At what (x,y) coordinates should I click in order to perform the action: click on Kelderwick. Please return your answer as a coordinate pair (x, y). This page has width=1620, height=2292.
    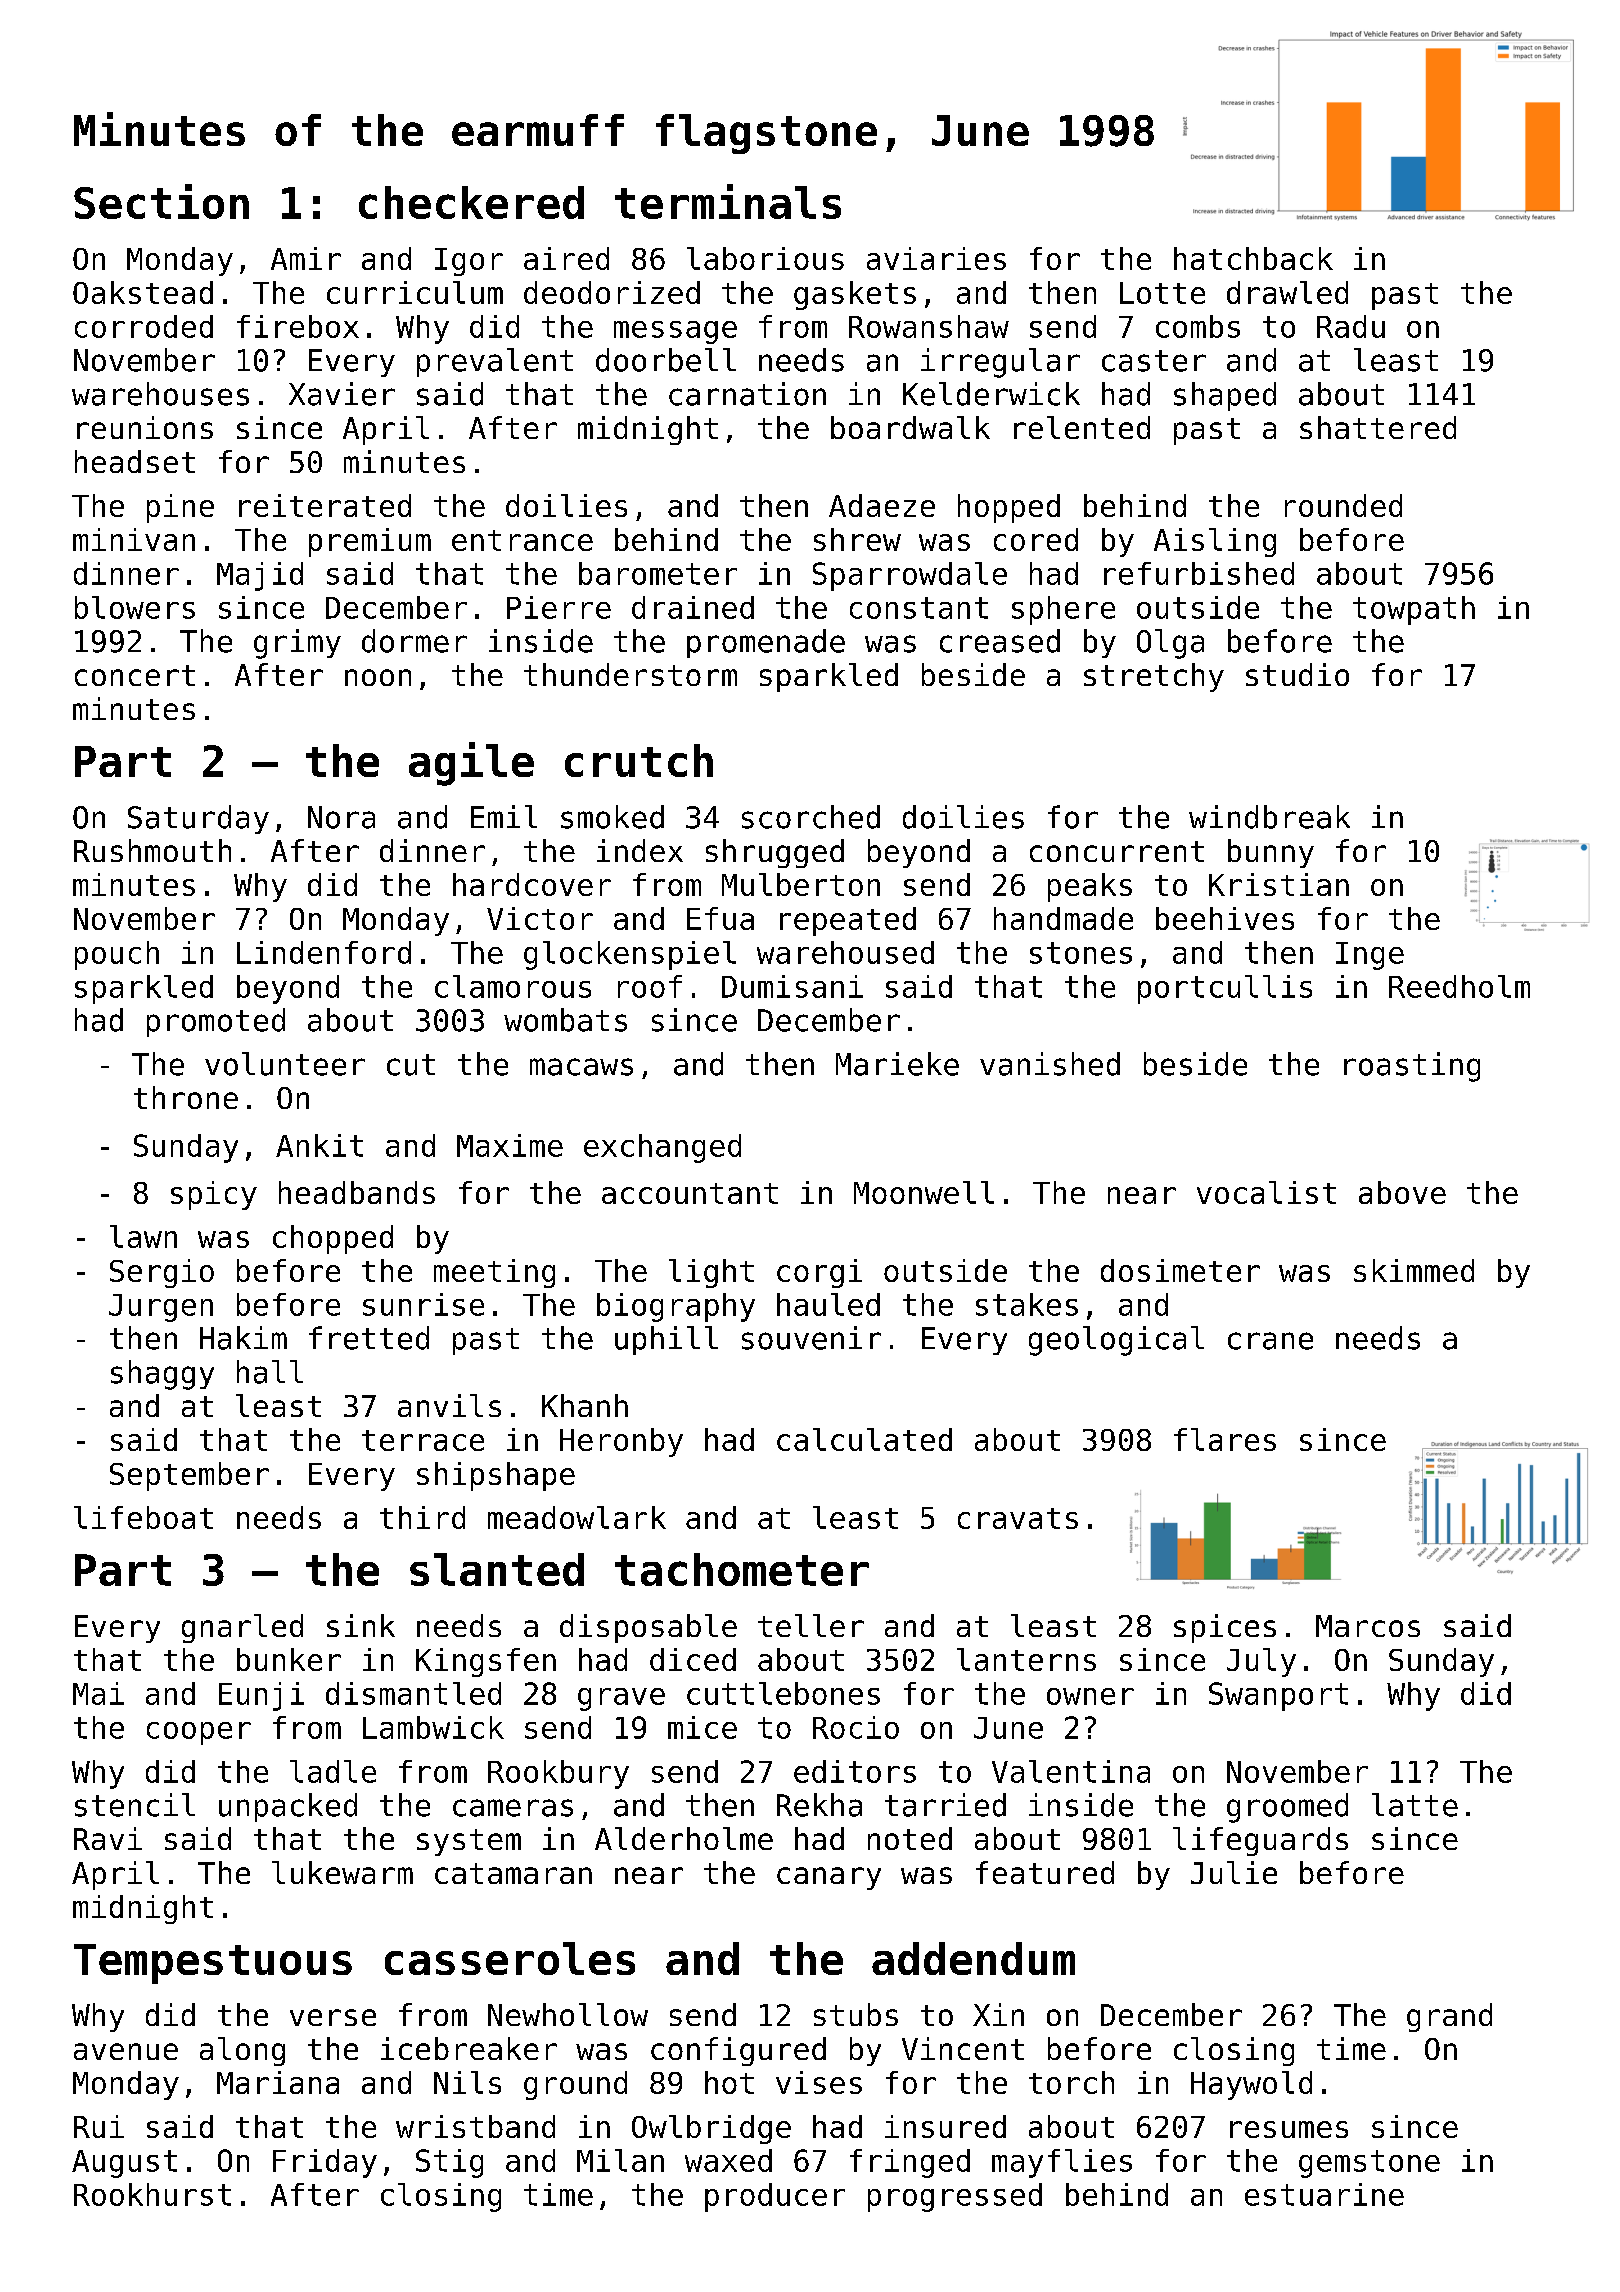
    Looking at the image, I should click on (991, 394).
